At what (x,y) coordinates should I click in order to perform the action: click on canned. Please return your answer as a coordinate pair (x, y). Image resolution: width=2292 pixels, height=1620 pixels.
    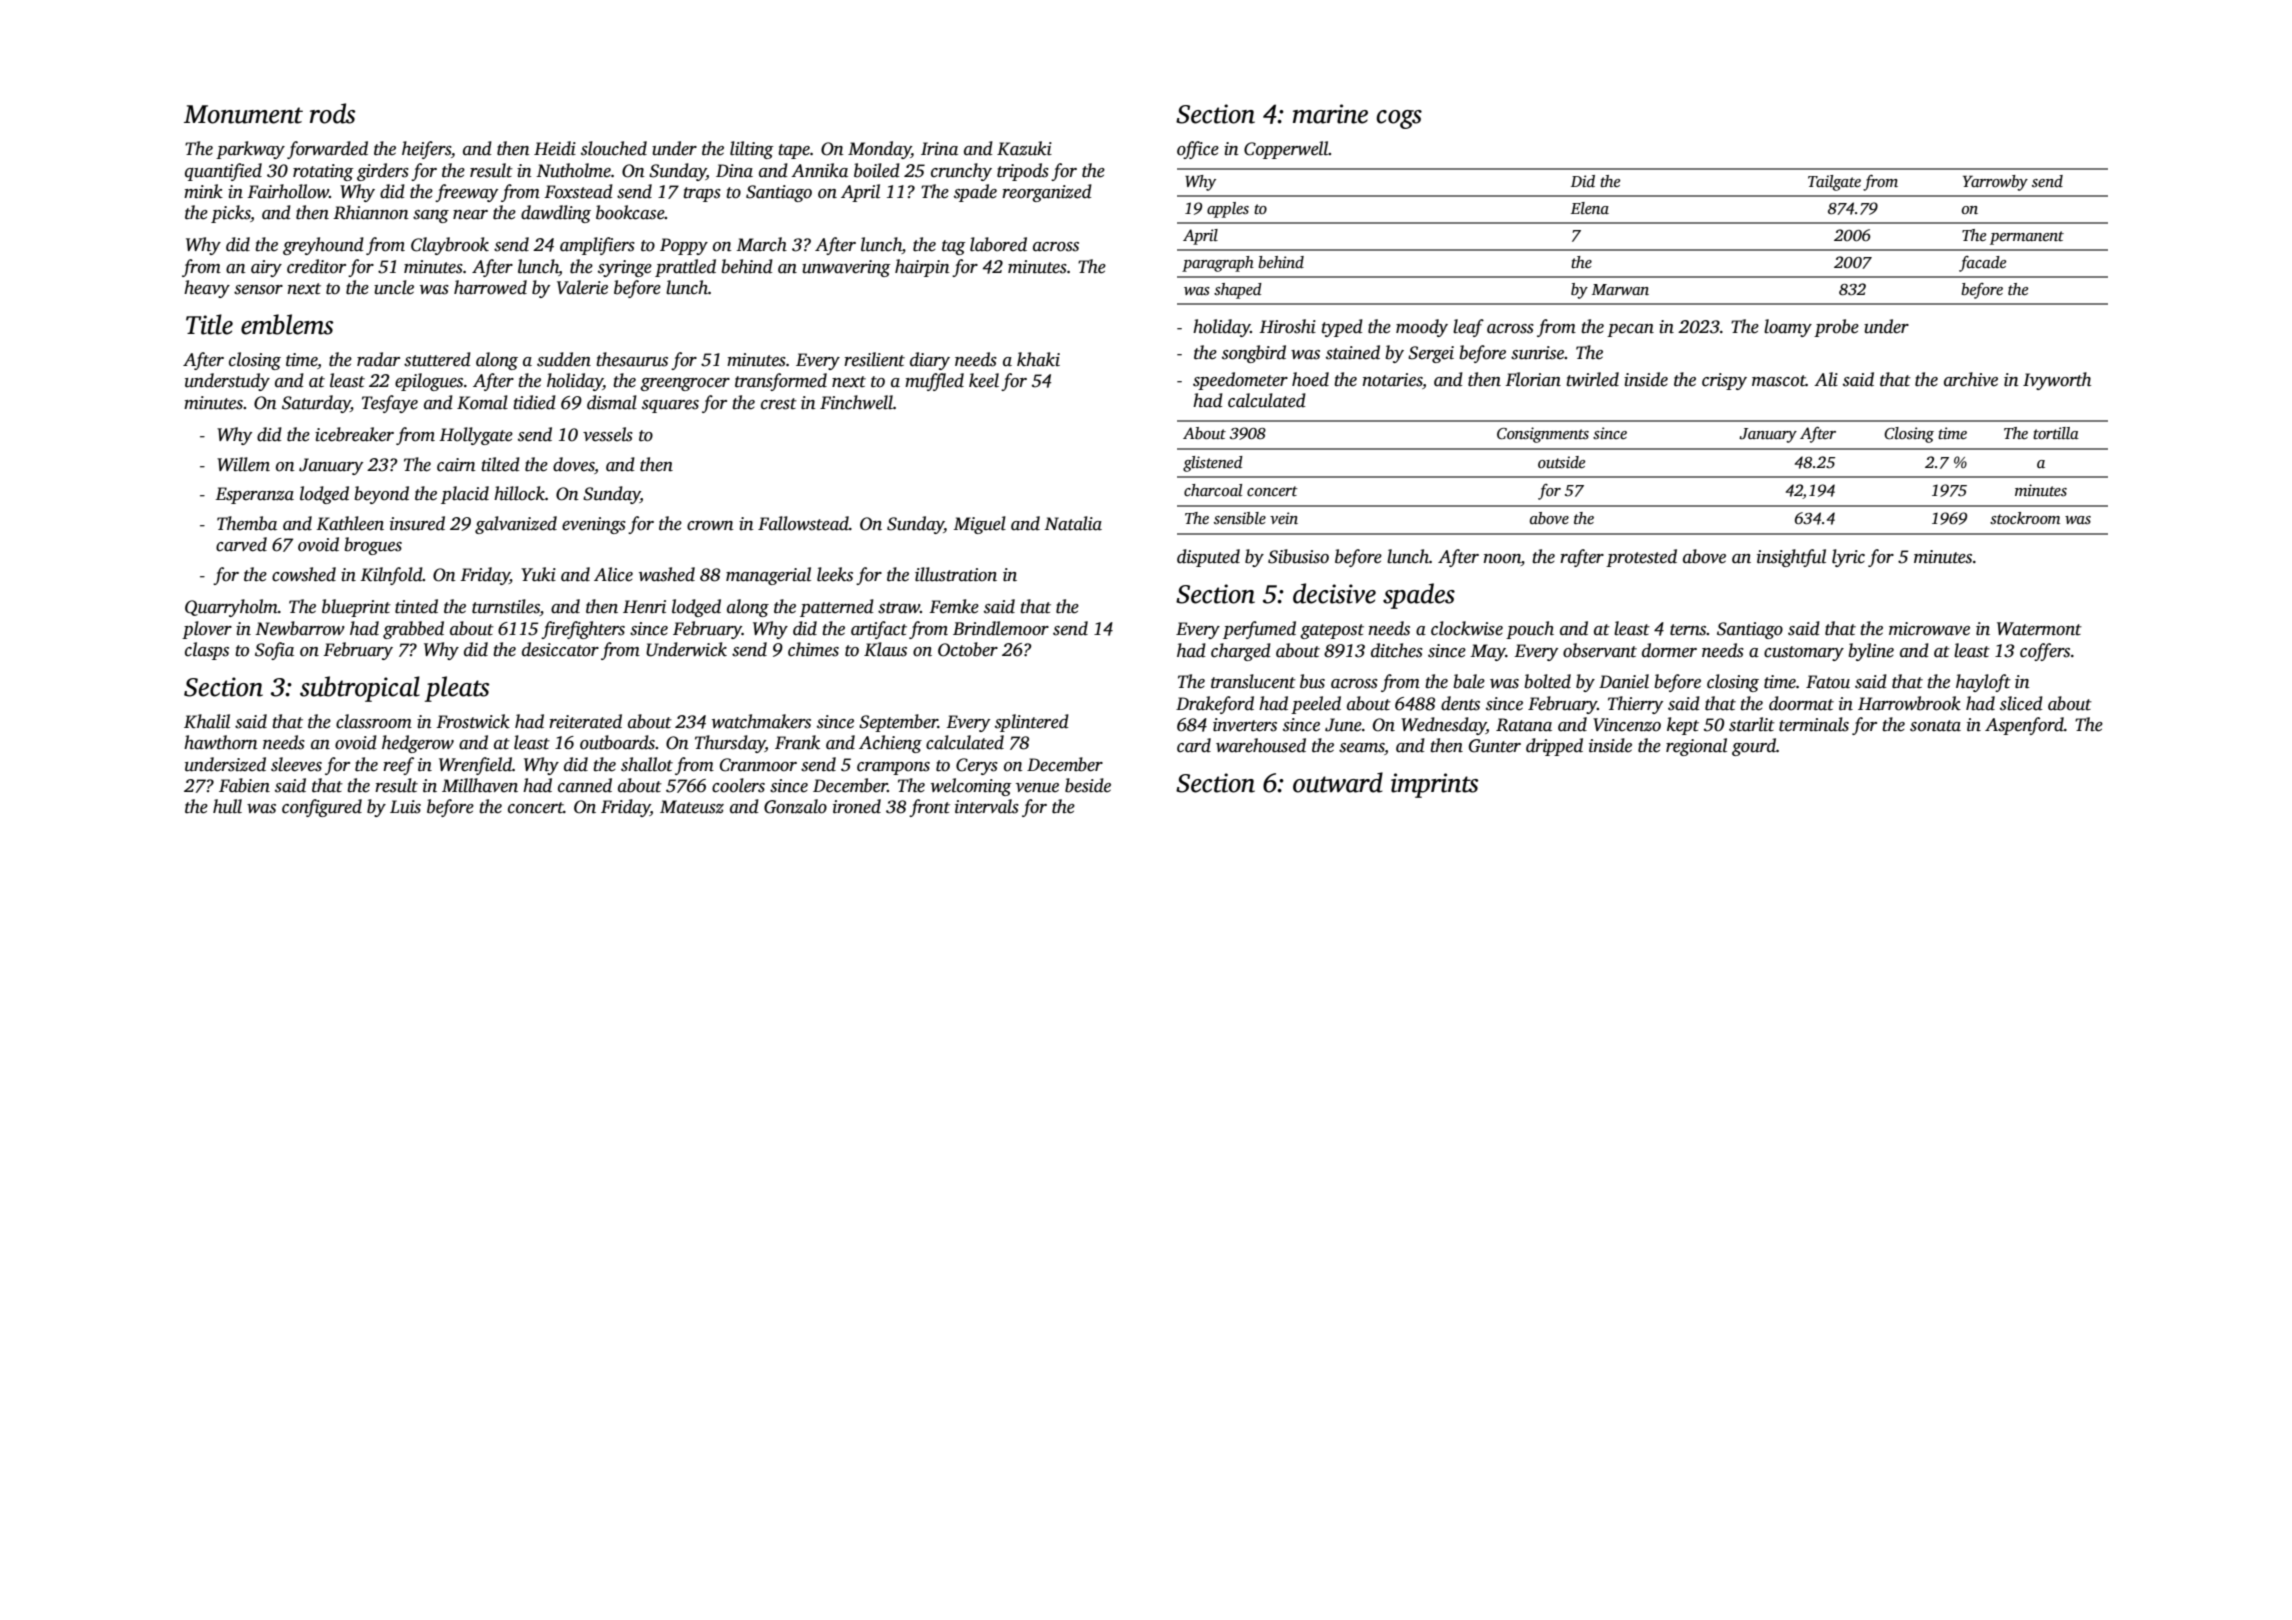
    Looking at the image, I should click on (585, 785).
